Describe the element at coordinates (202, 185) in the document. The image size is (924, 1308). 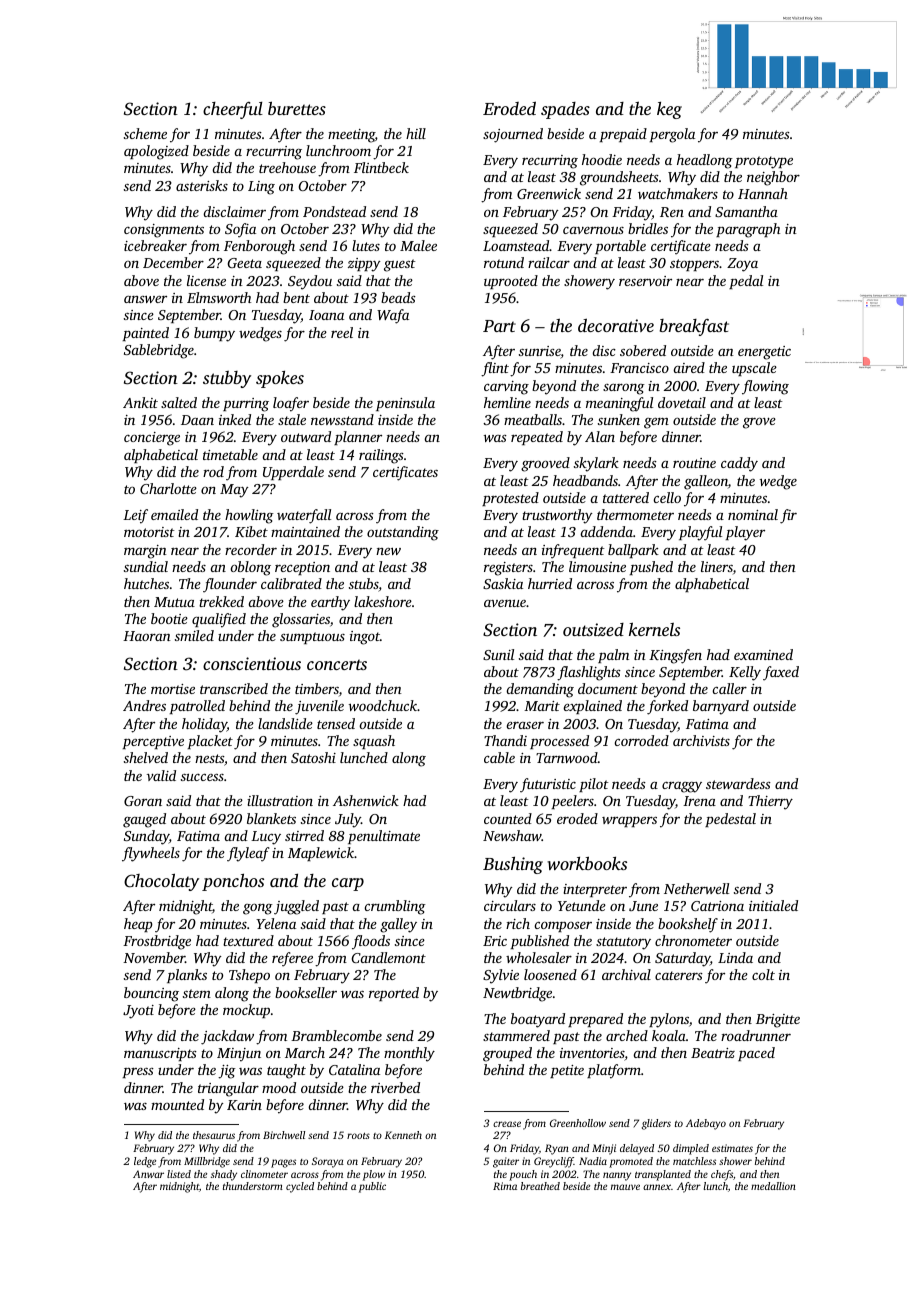
I see `asterisks` at that location.
